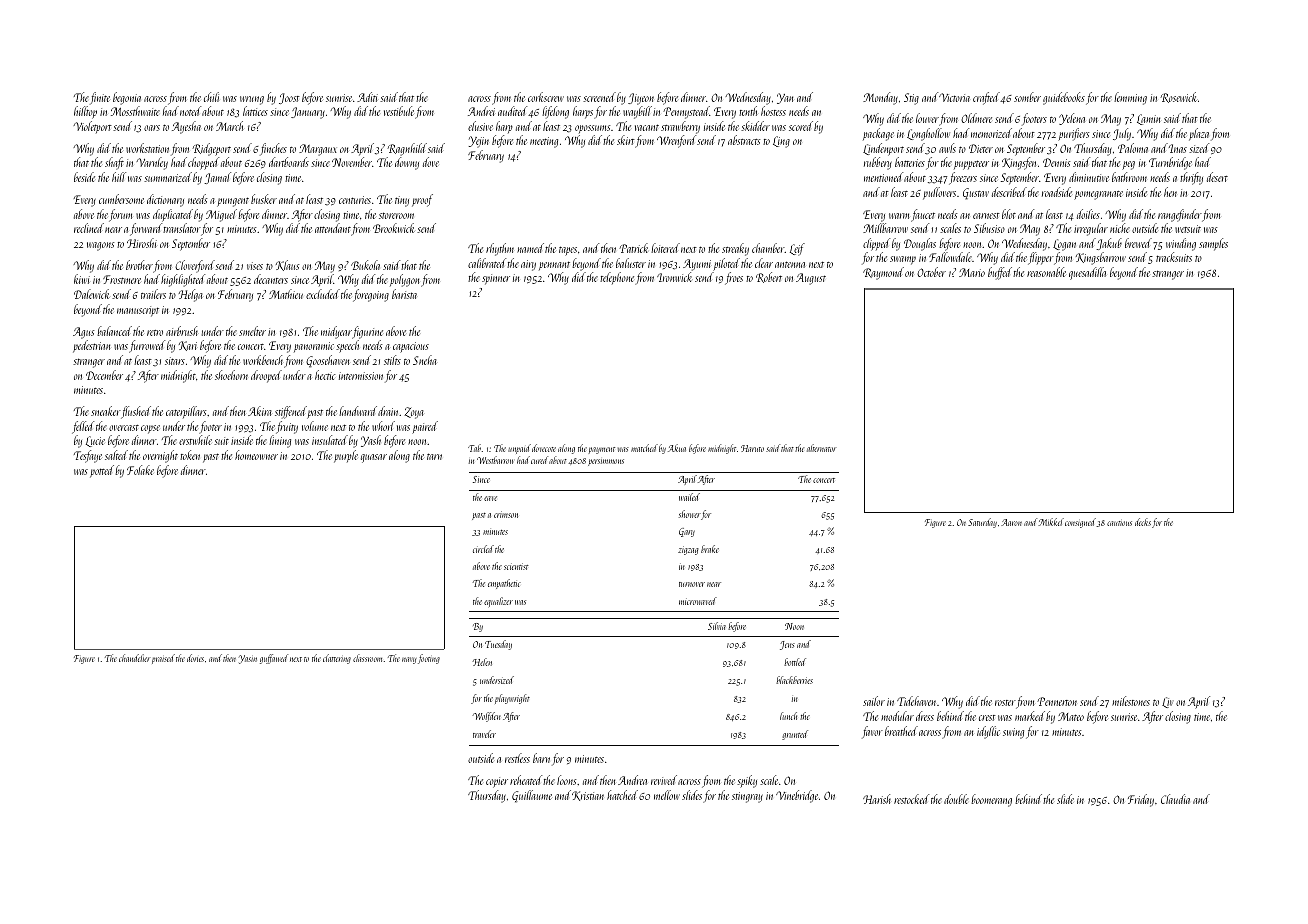 The width and height of the screenshot is (1308, 924). I want to click on screened, so click(599, 97).
